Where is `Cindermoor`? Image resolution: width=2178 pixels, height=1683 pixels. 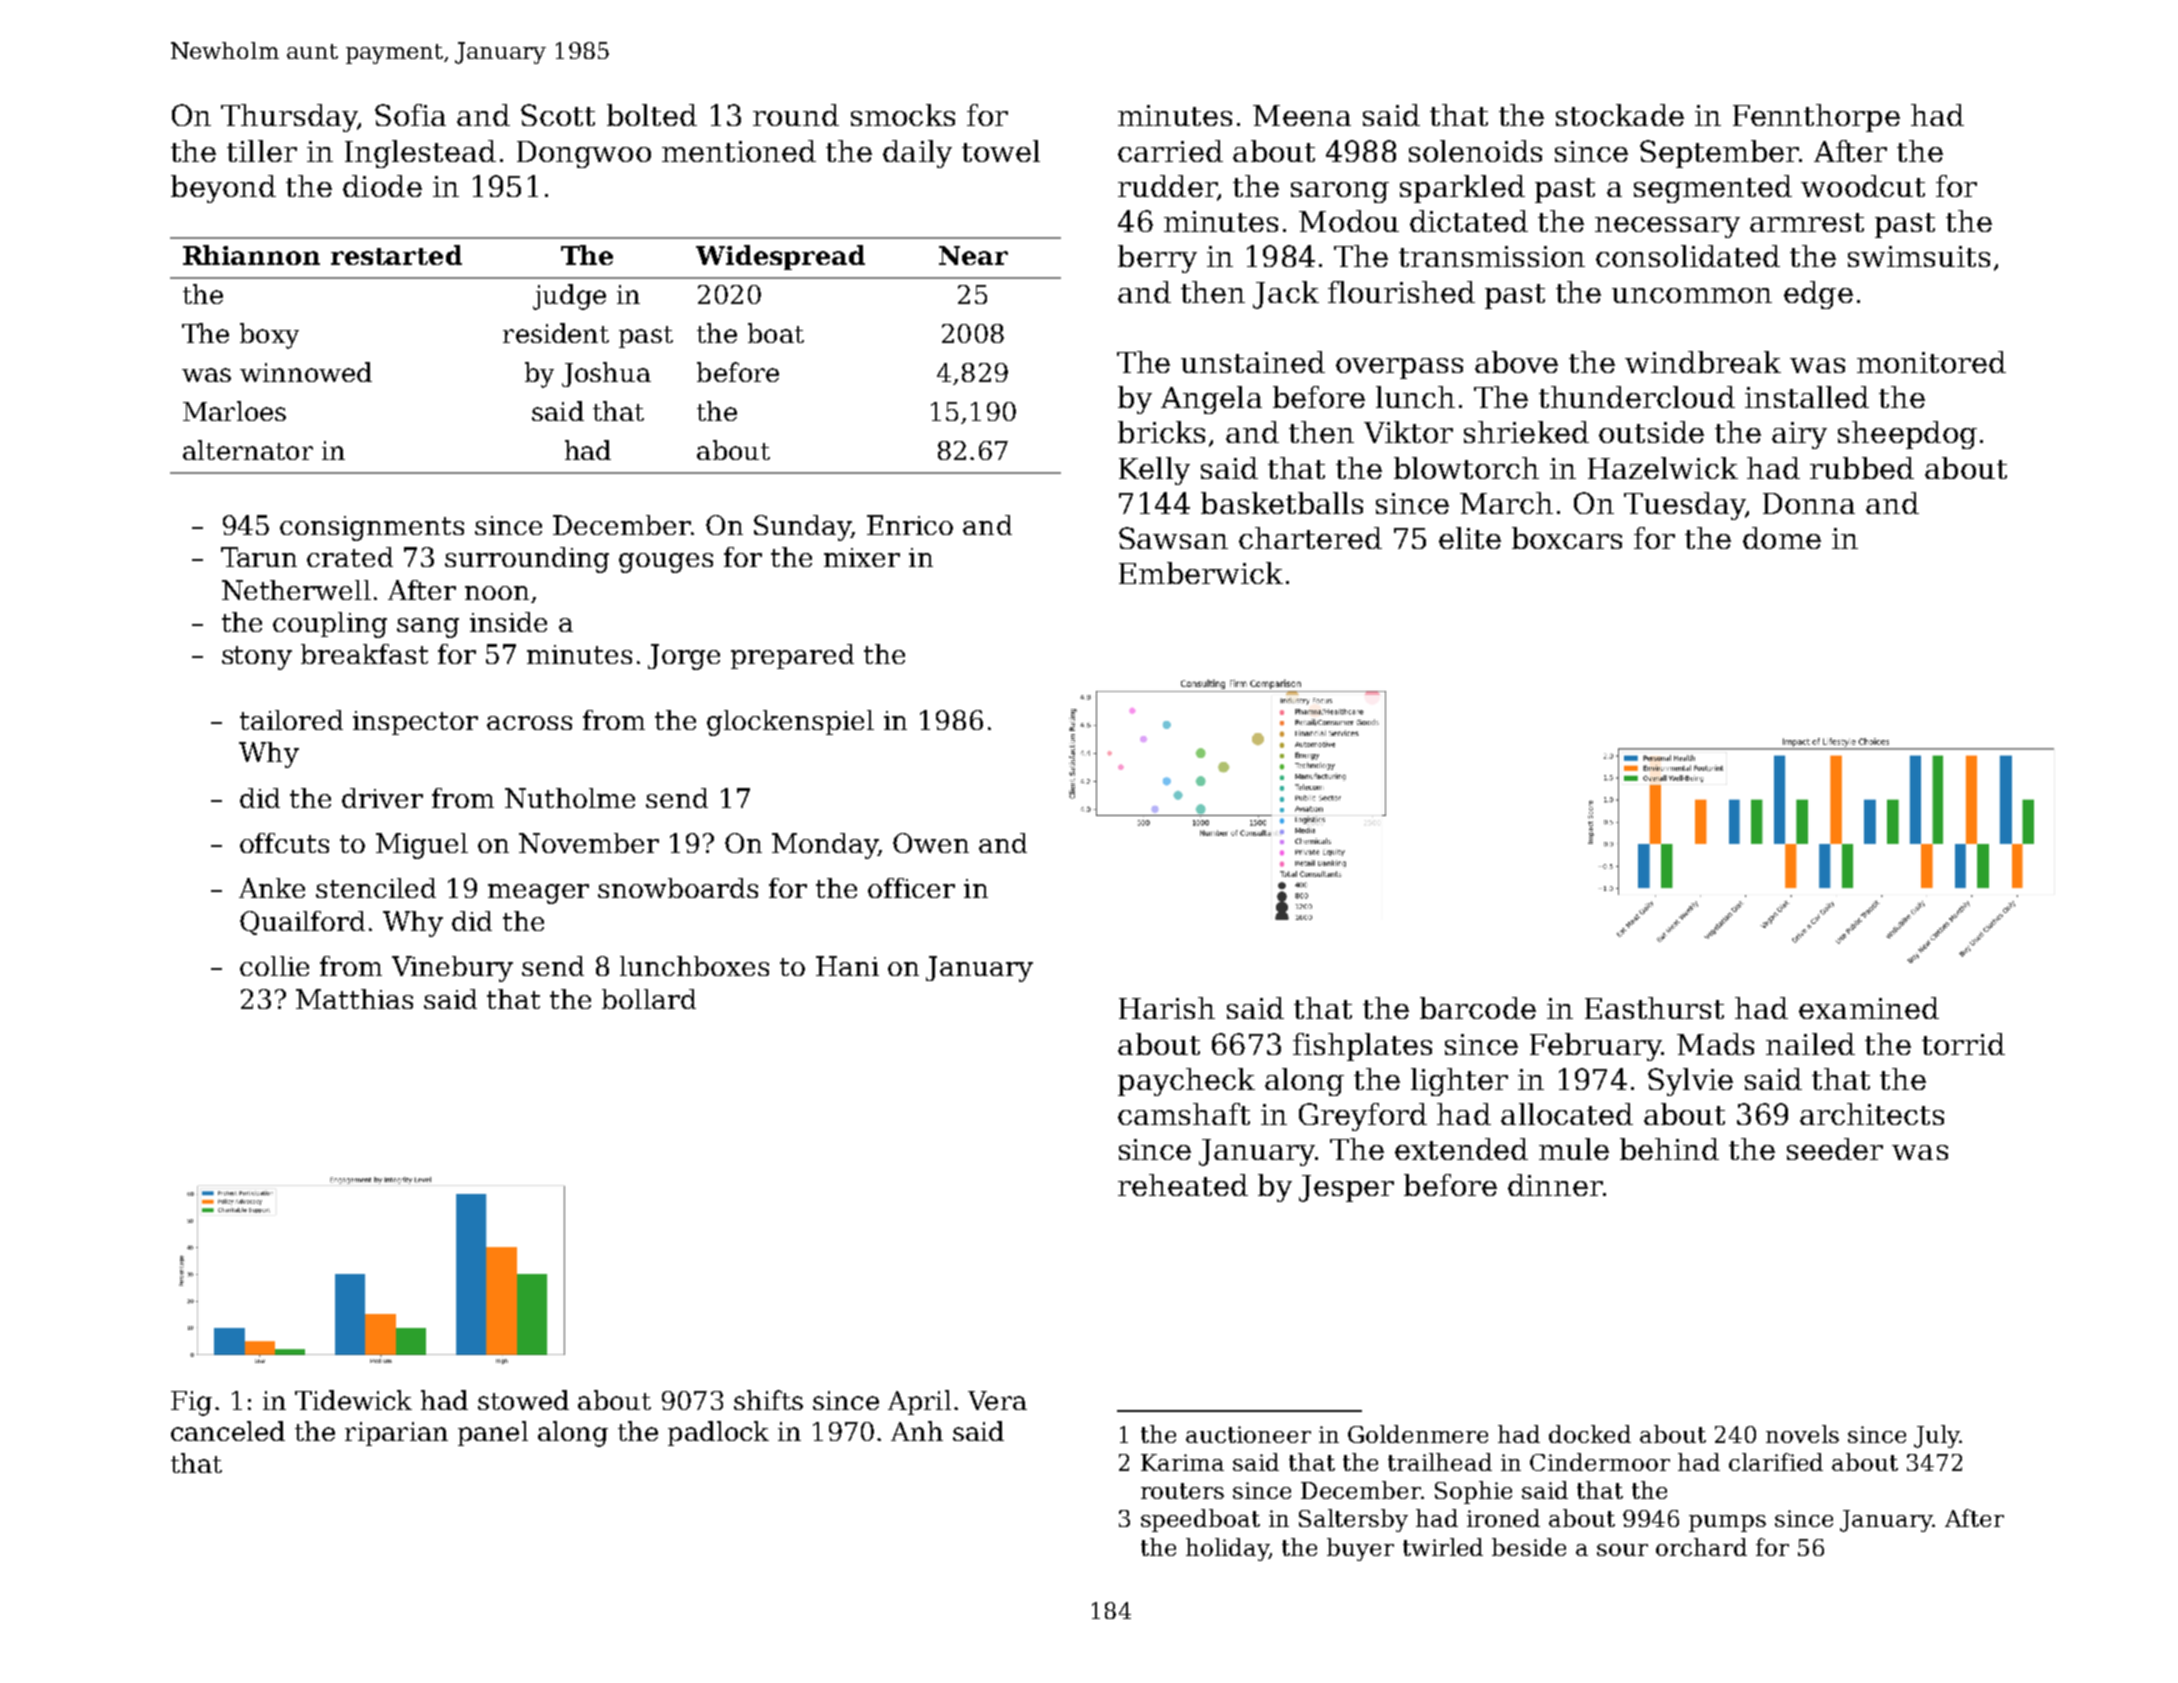 Cindermoor is located at coordinates (1600, 1462).
